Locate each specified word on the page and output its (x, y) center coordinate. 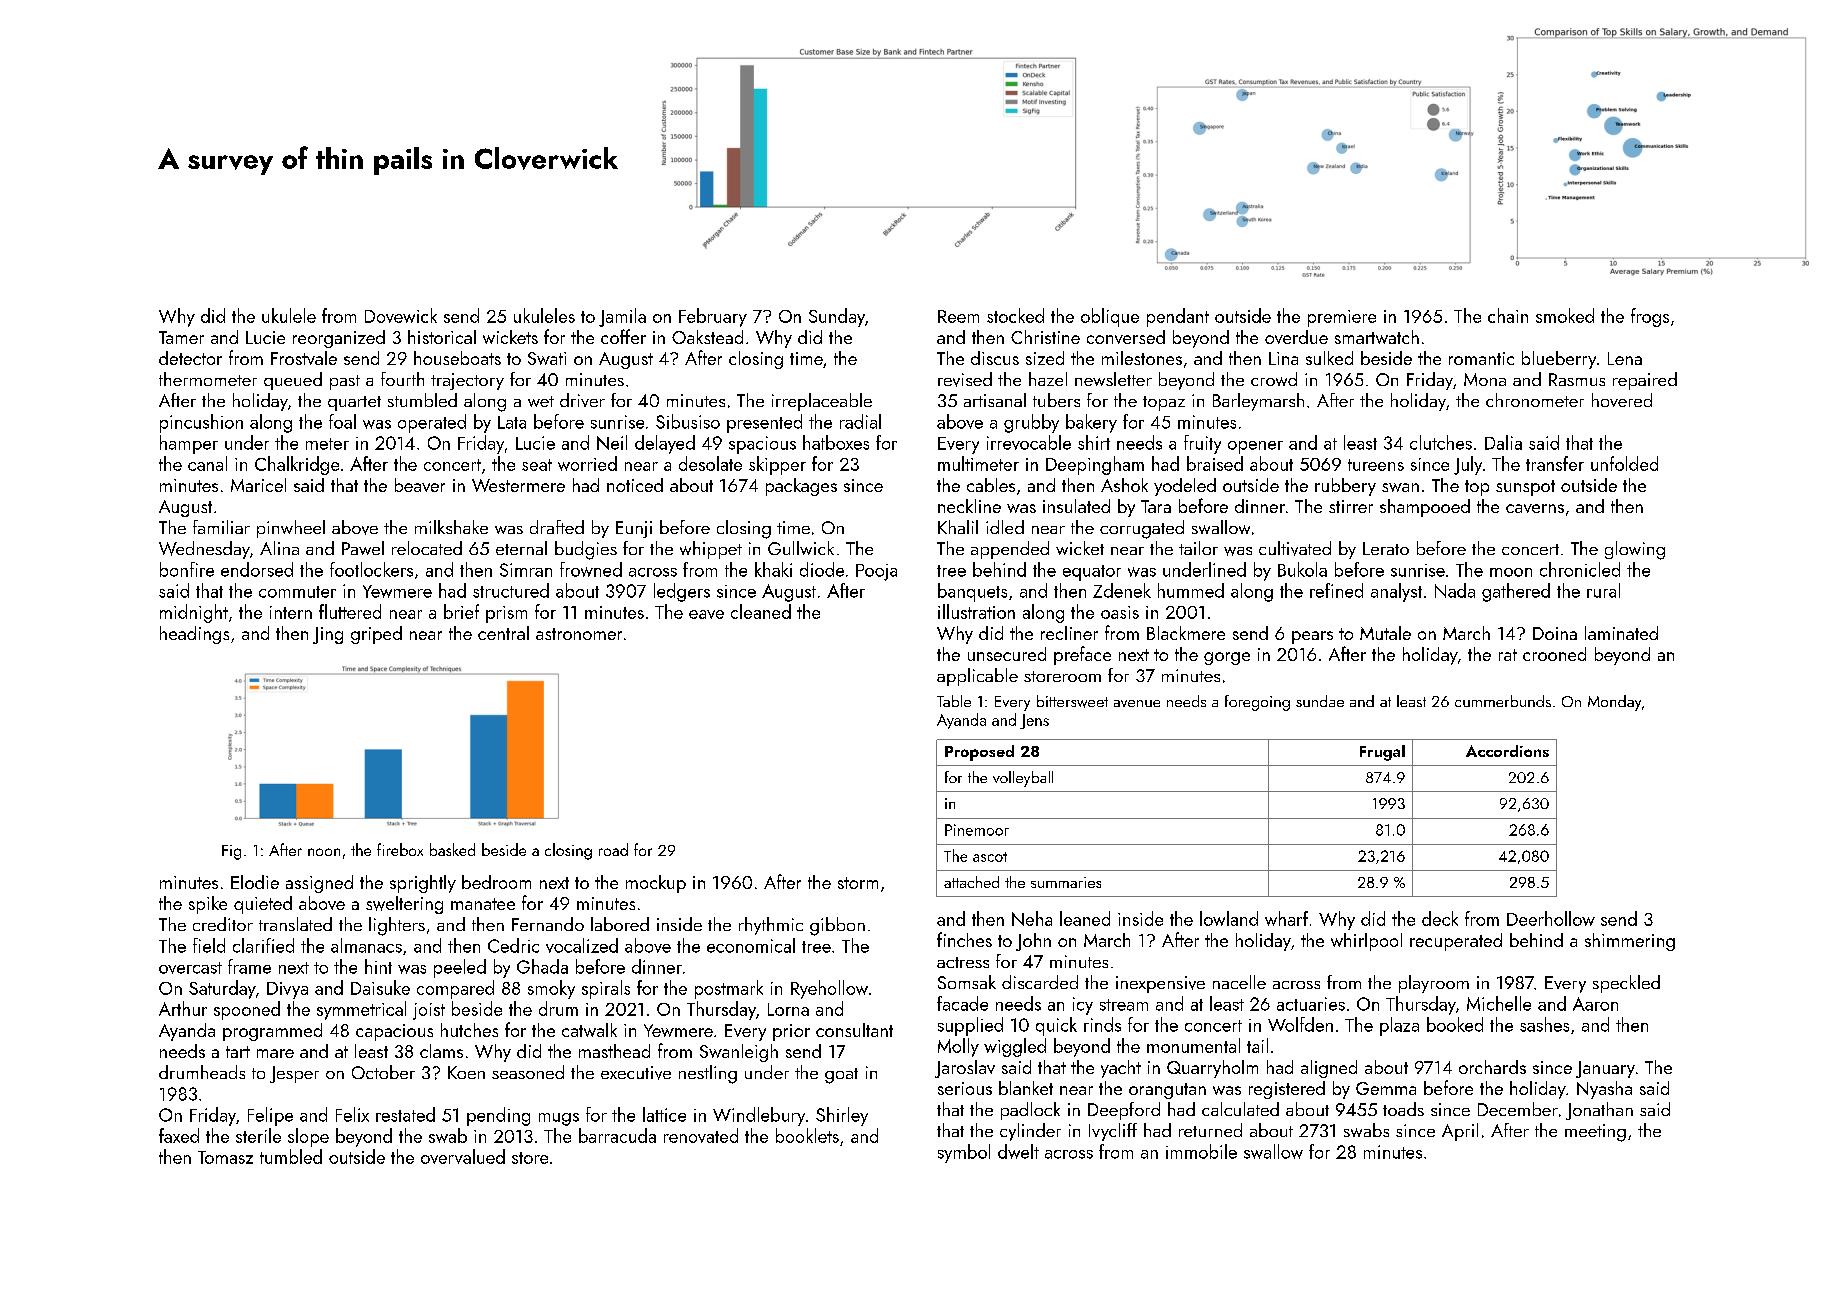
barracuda (617, 1135)
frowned (591, 569)
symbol (964, 1153)
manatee (483, 904)
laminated (1621, 633)
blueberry (1559, 360)
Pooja (876, 572)
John (1033, 942)
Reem (958, 316)
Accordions (1507, 751)
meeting (1595, 1133)
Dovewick (401, 315)
